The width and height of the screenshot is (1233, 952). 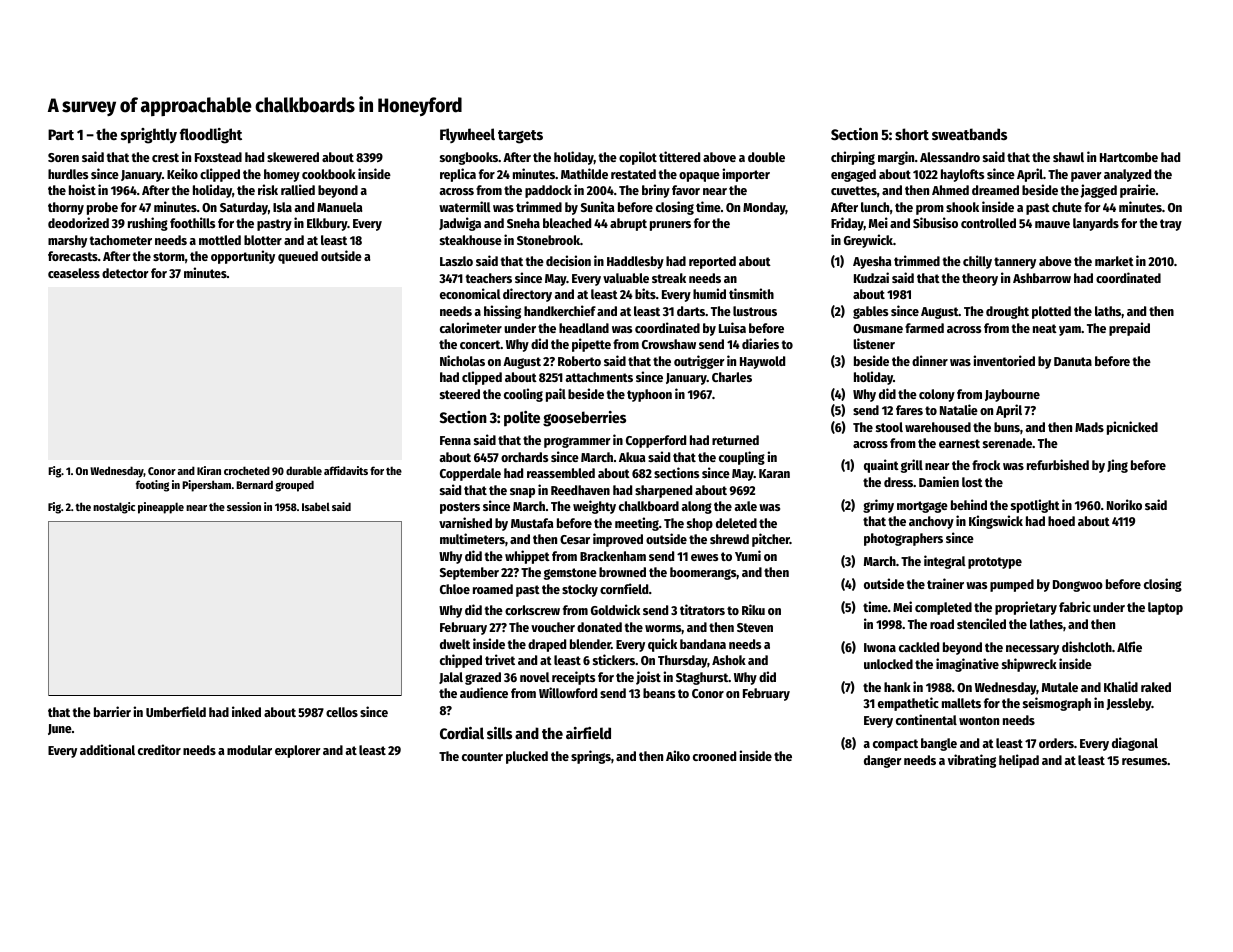 What do you see at coordinates (670, 226) in the screenshot?
I see `pruners` at bounding box center [670, 226].
